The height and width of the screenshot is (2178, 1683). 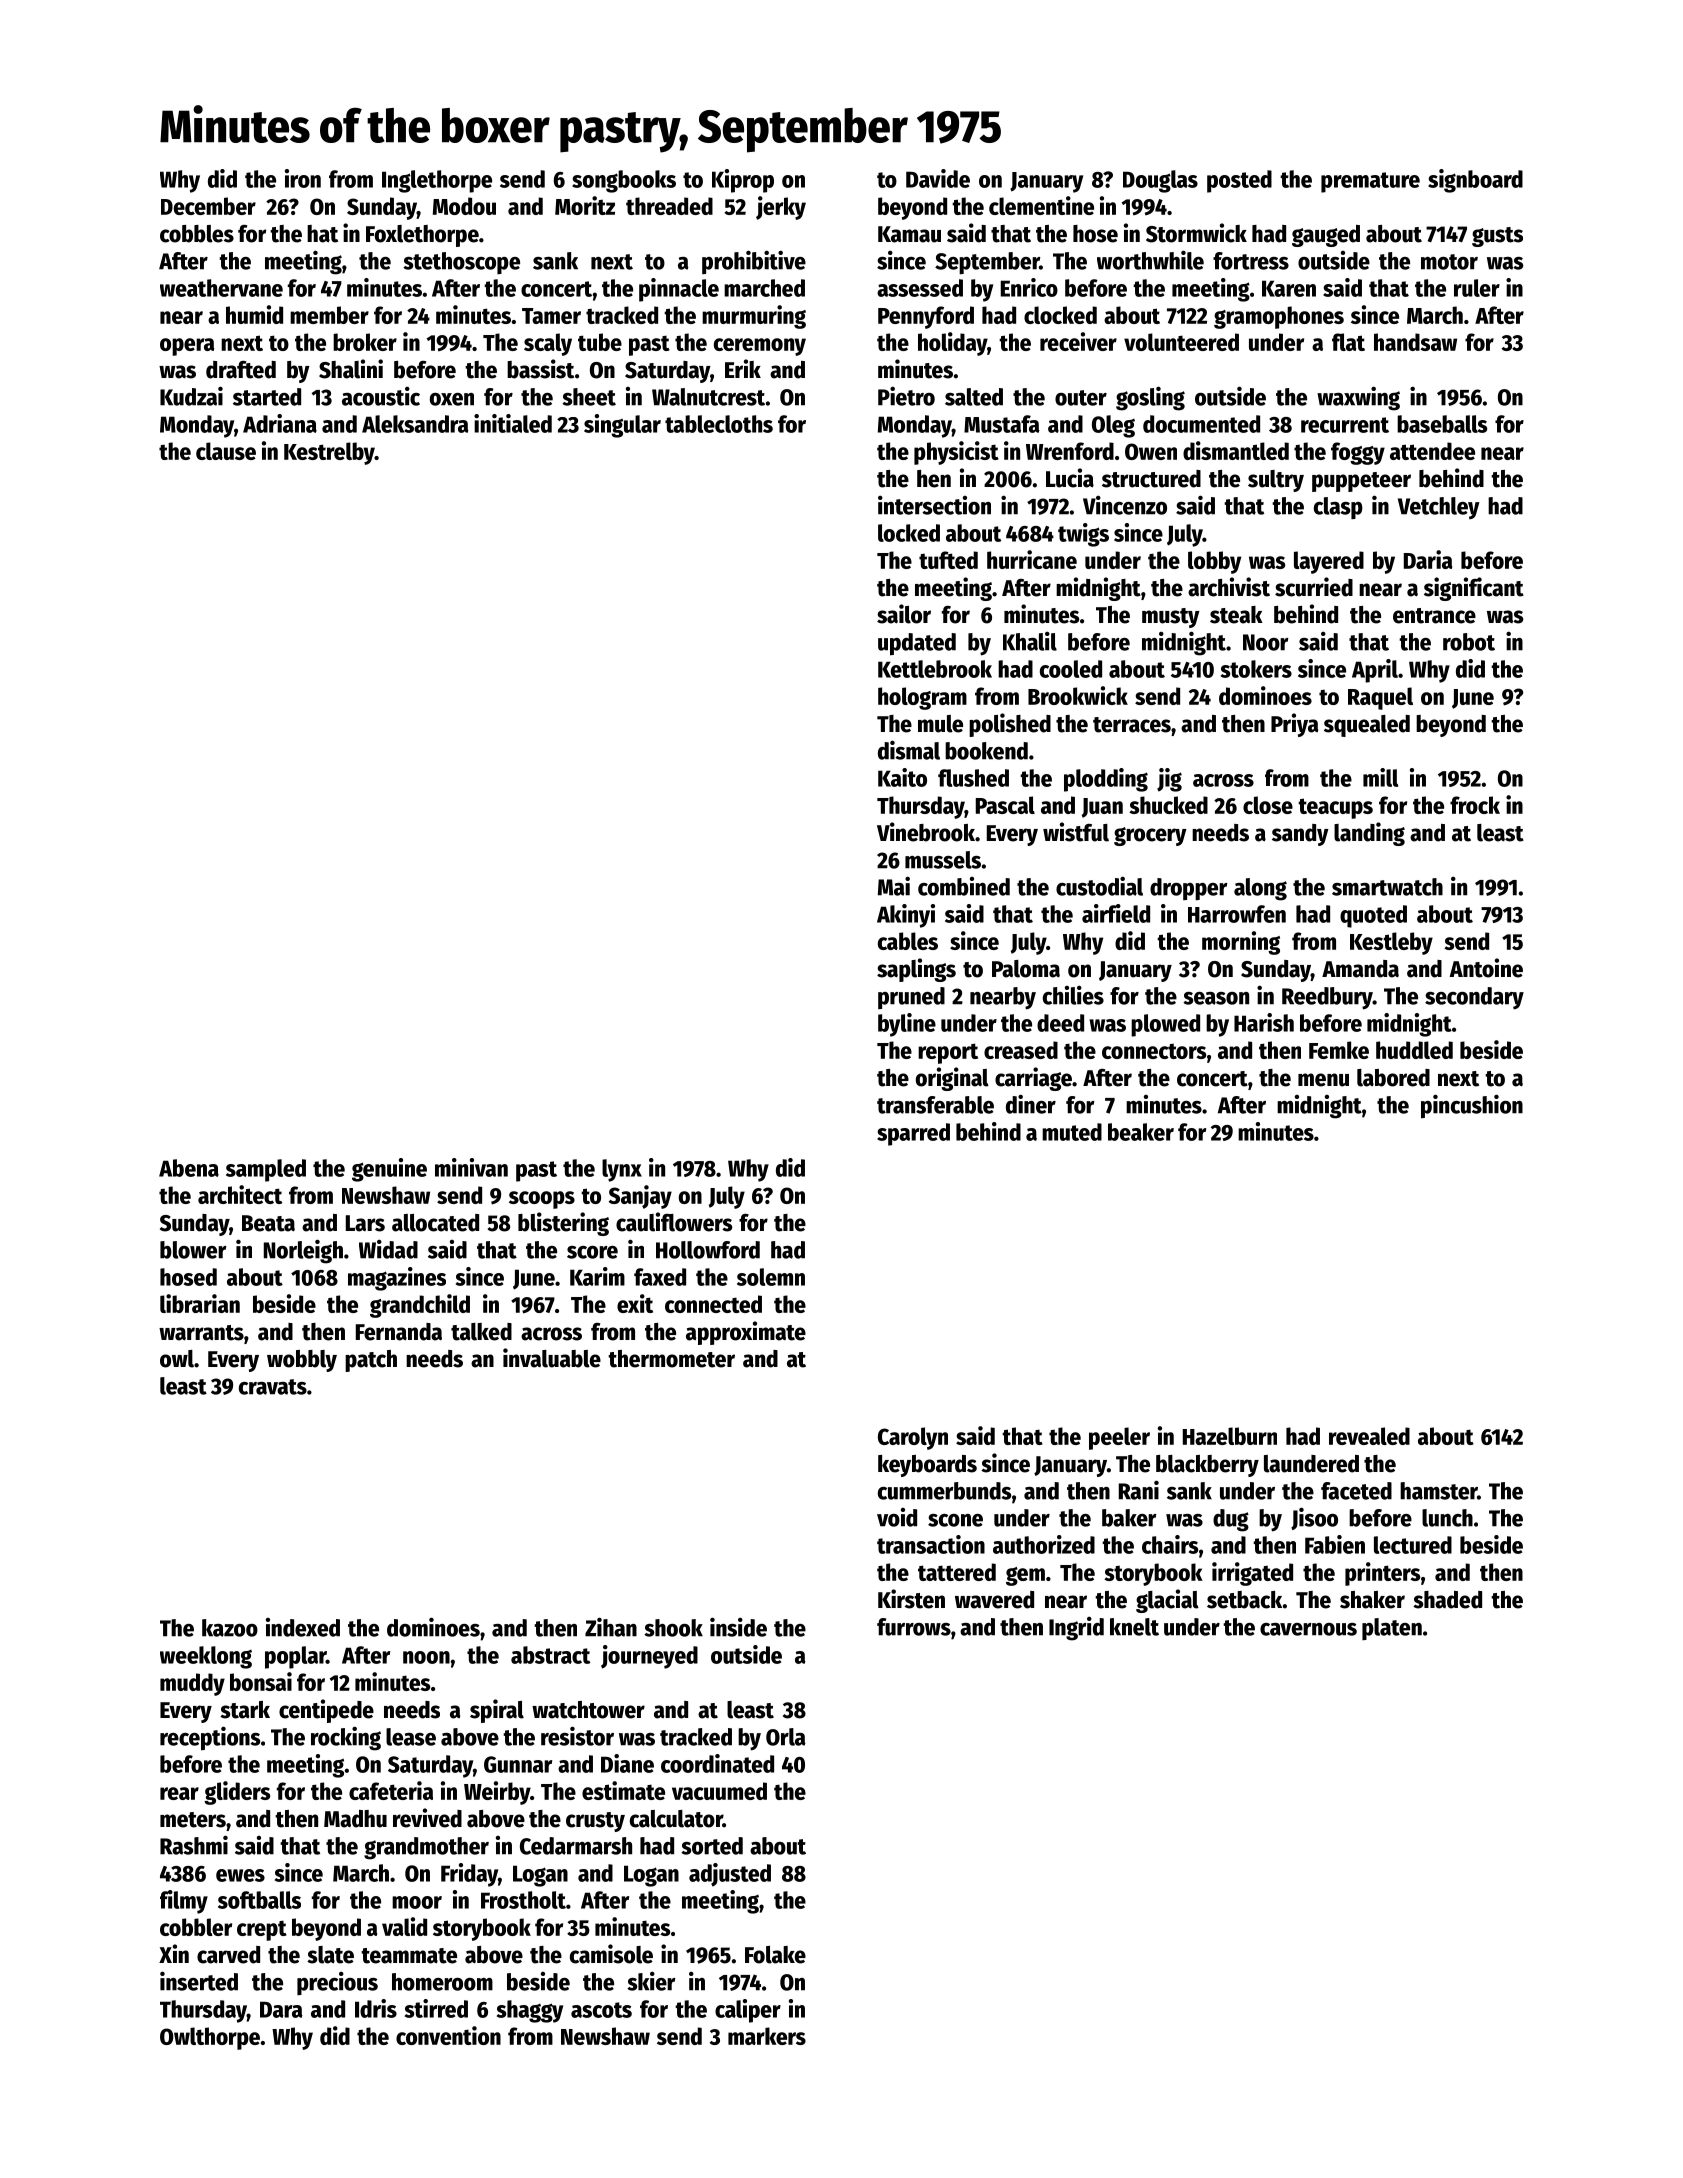 What do you see at coordinates (781, 208) in the screenshot?
I see `jerky` at bounding box center [781, 208].
